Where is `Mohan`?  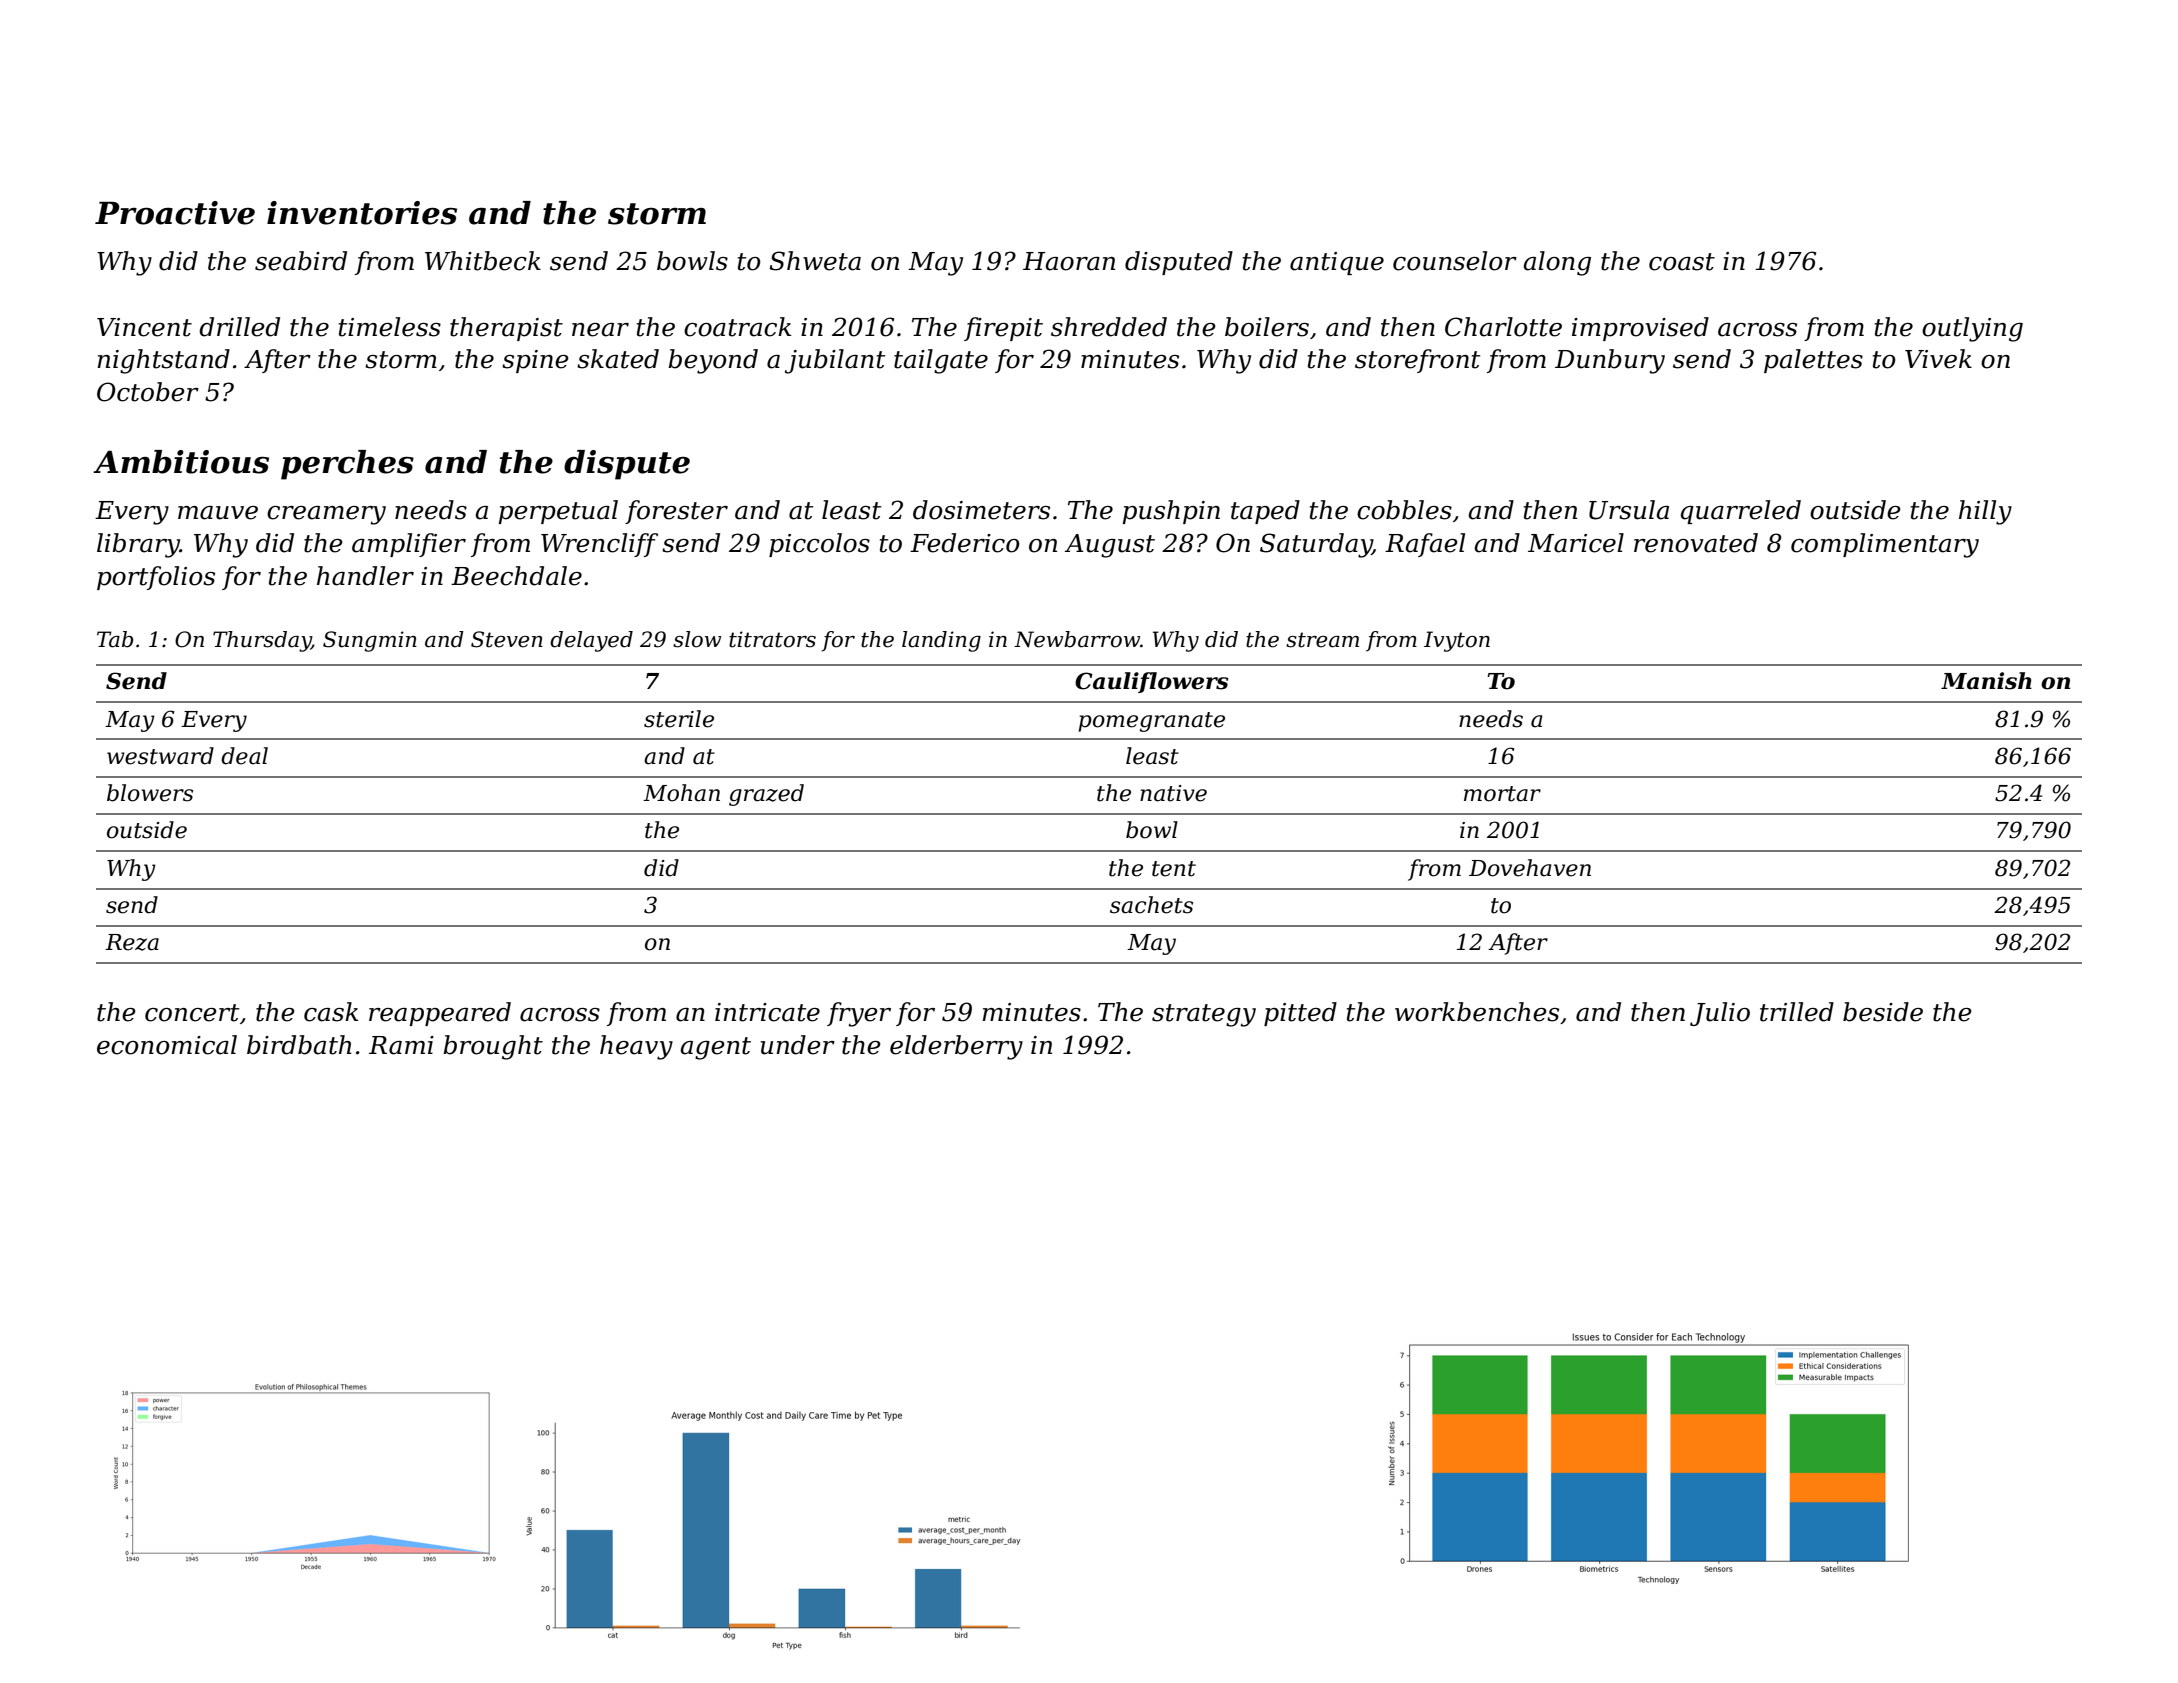
Mohan is located at coordinates (681, 793).
